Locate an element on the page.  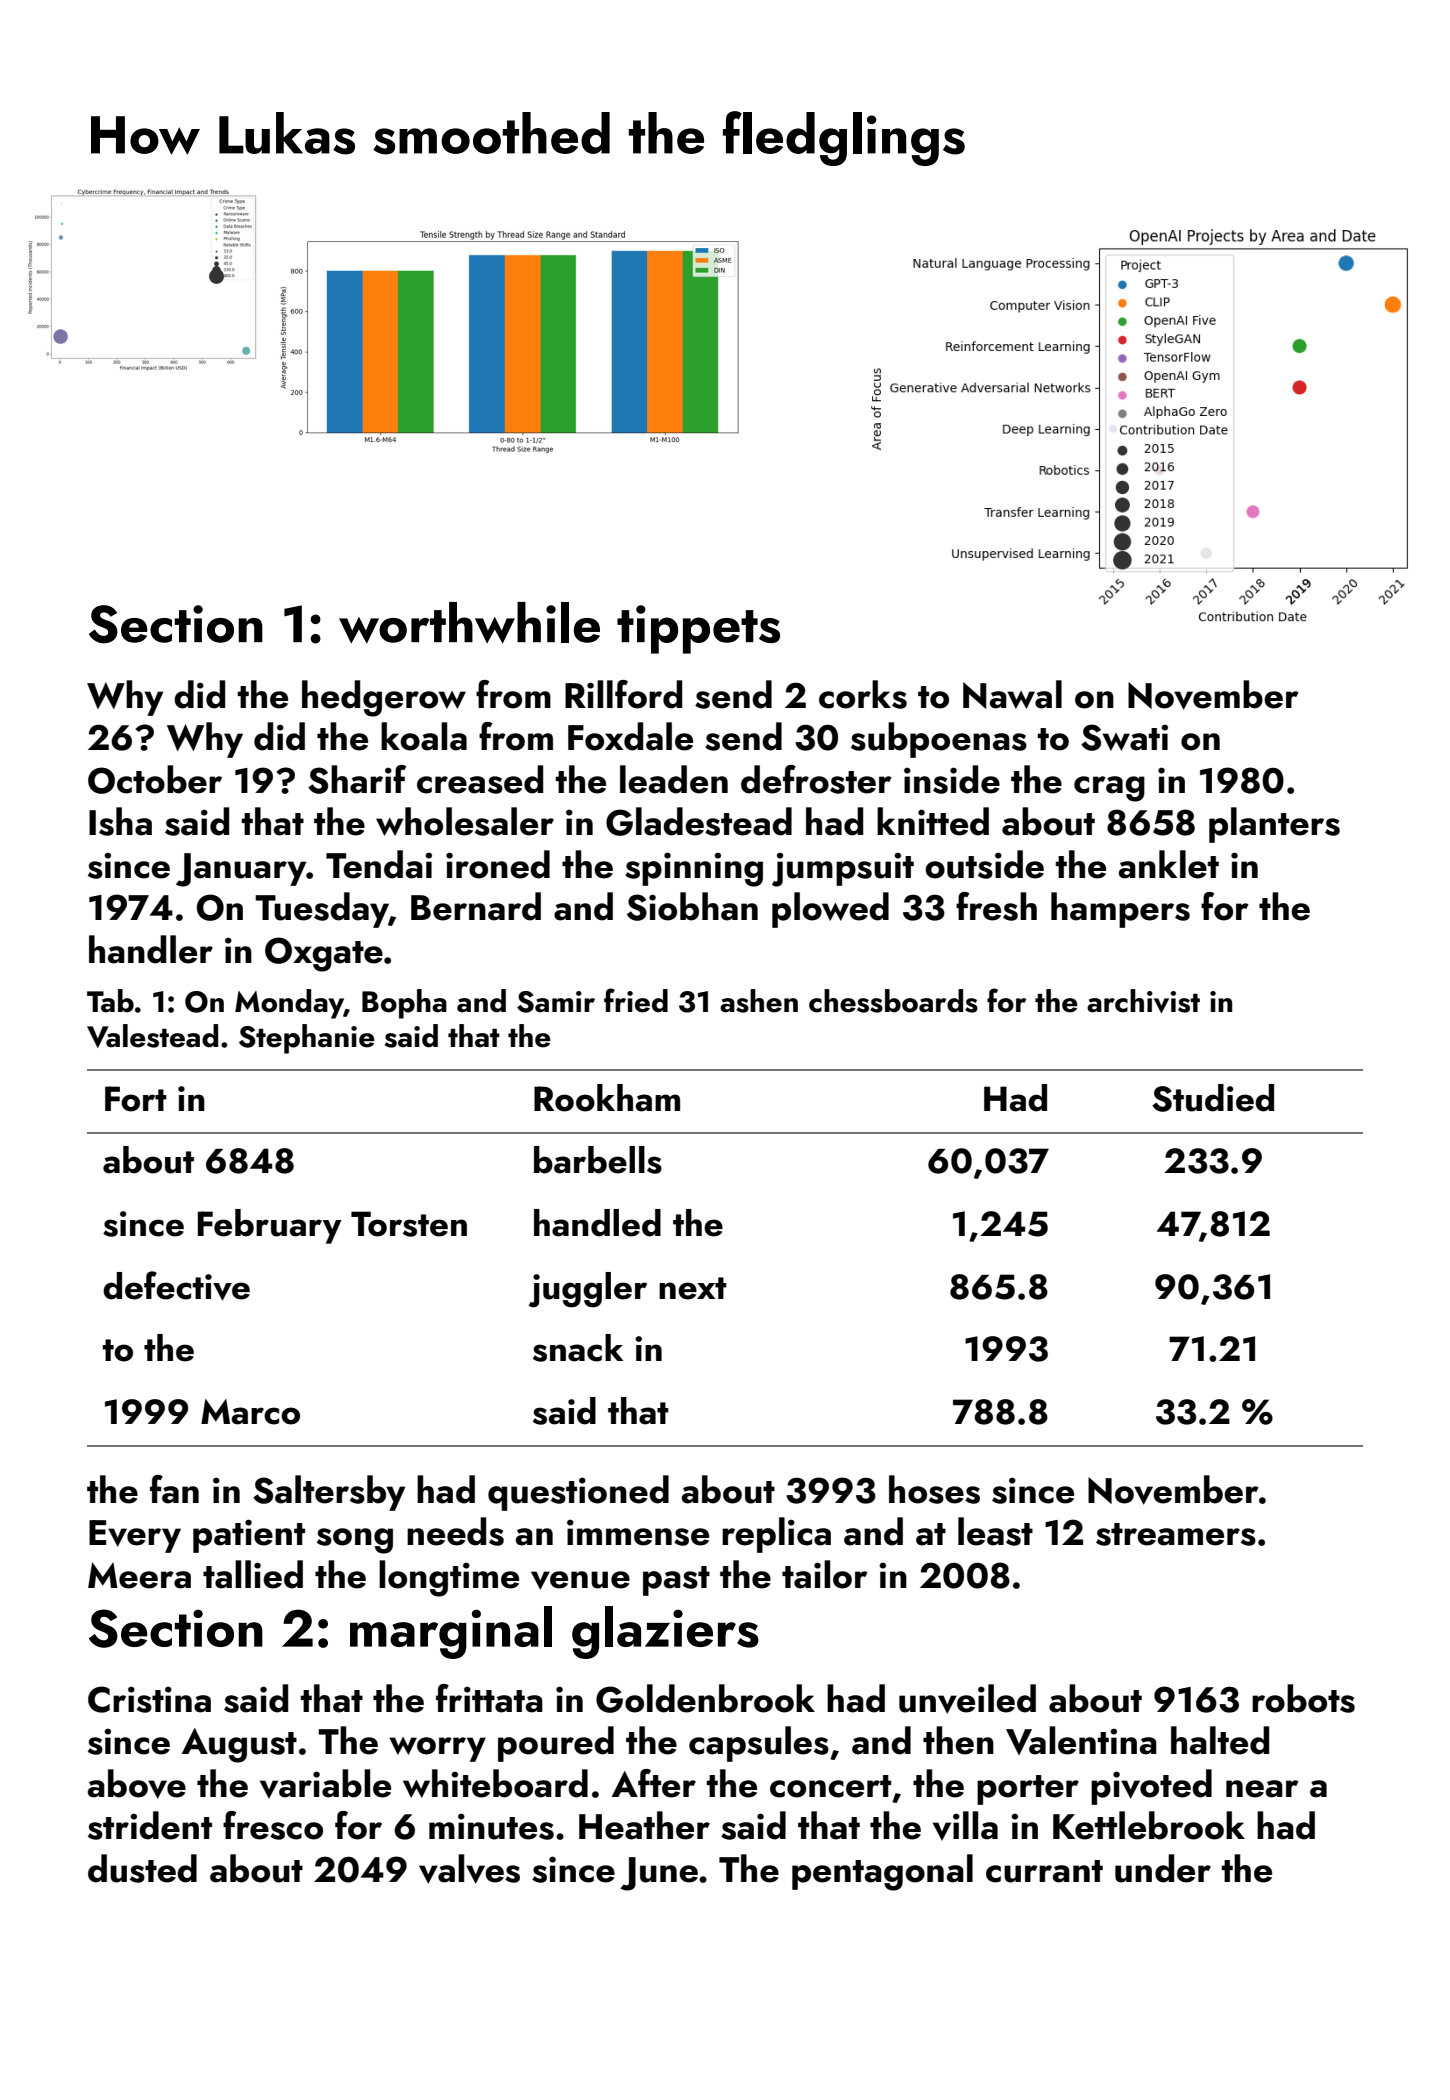
Bopha is located at coordinates (404, 1004).
